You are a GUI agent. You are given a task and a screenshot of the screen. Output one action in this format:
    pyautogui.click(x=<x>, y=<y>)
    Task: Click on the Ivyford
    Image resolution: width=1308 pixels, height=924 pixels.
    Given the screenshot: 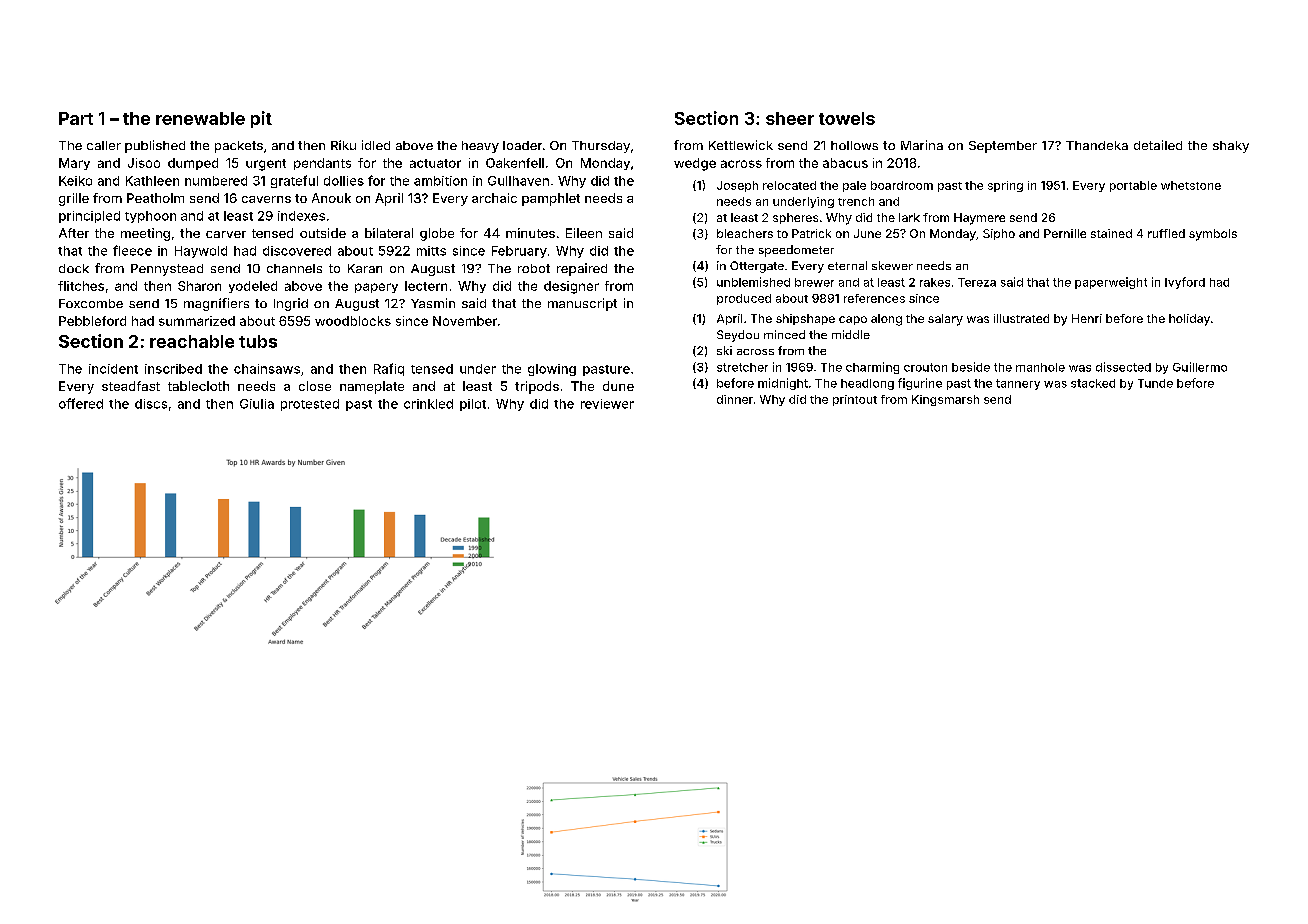 What is the action you would take?
    pyautogui.click(x=1185, y=283)
